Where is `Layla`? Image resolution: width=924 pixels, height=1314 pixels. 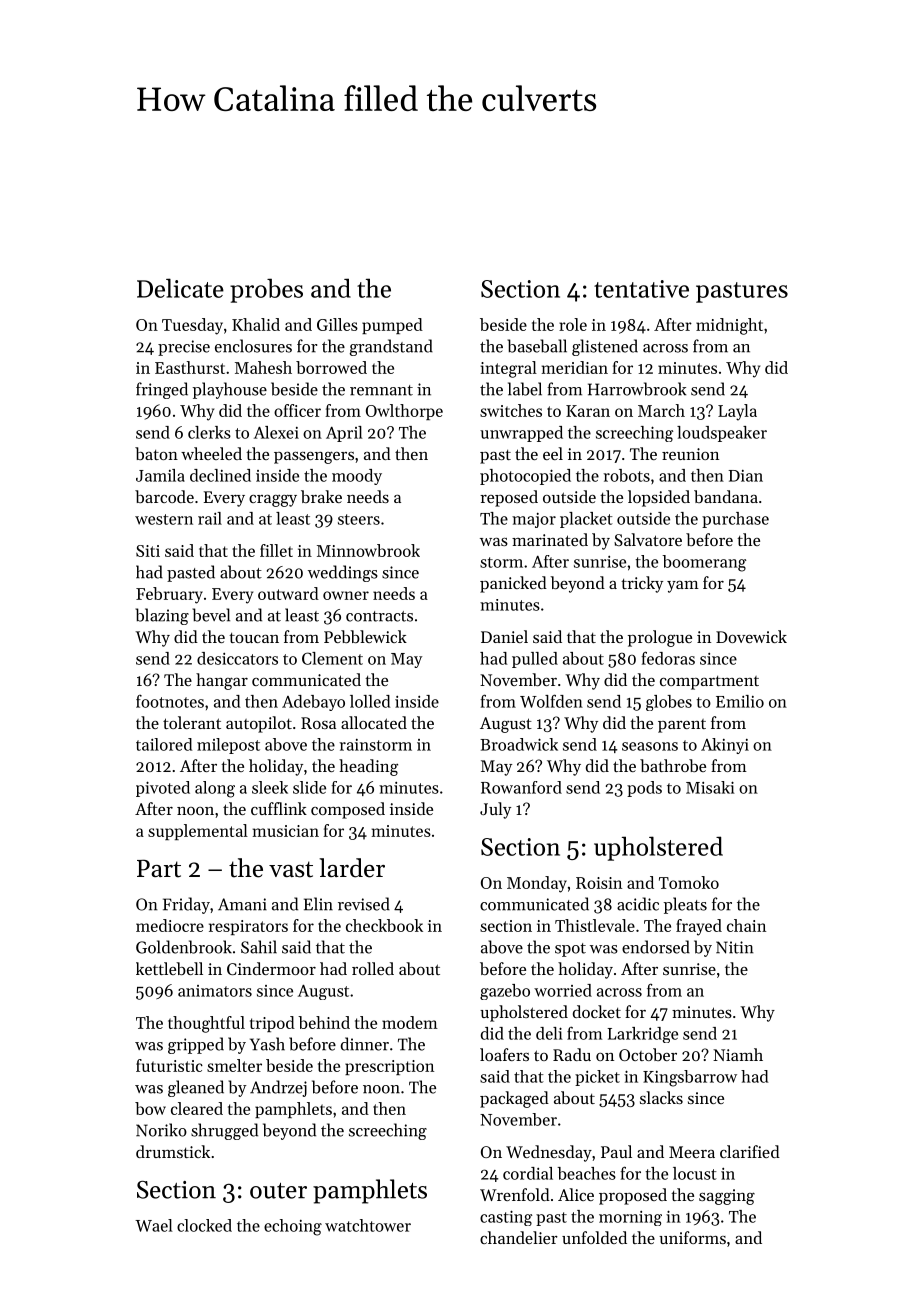
Layla is located at coordinates (737, 412).
